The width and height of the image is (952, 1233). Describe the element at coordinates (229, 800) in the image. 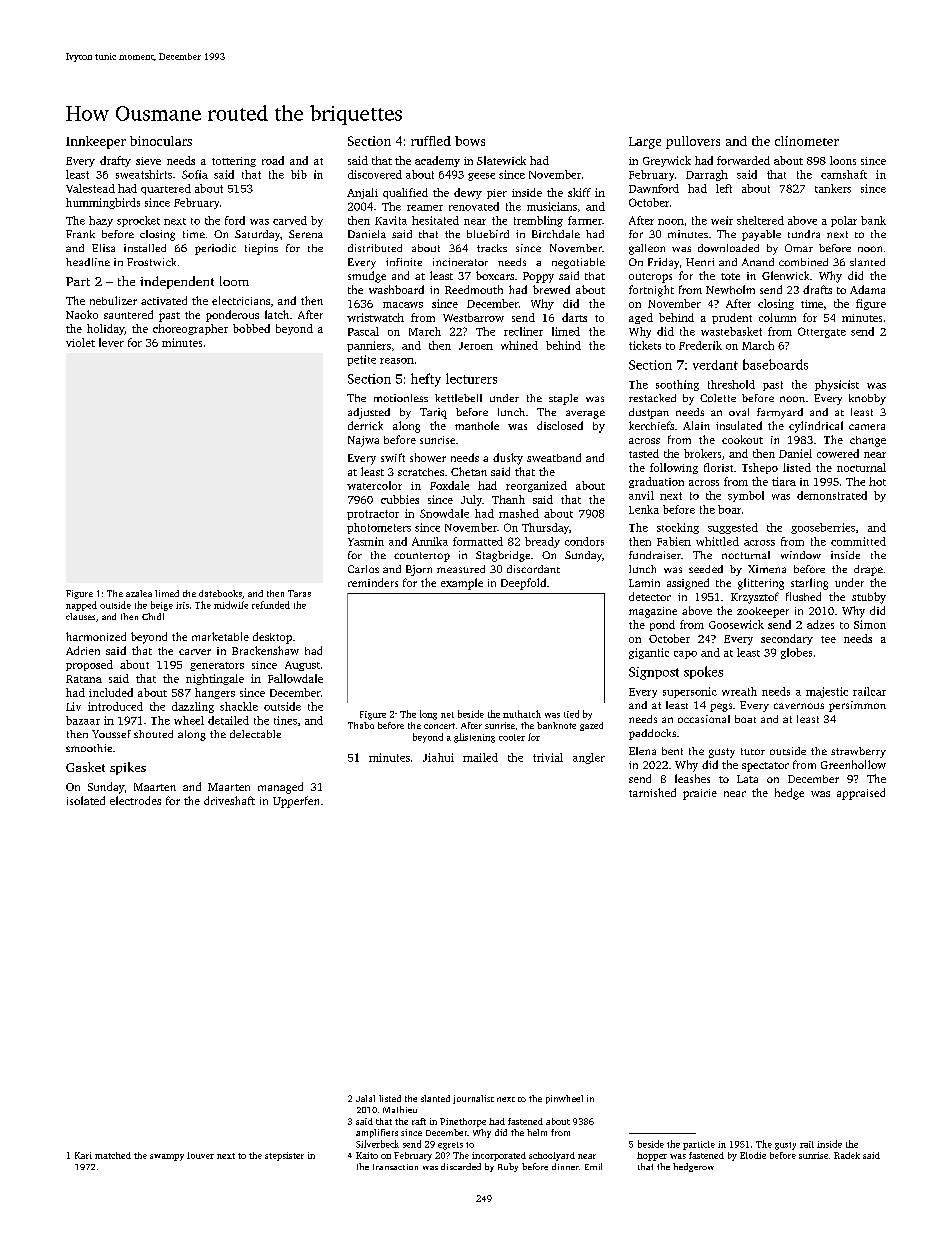

I see `driveshaft` at that location.
